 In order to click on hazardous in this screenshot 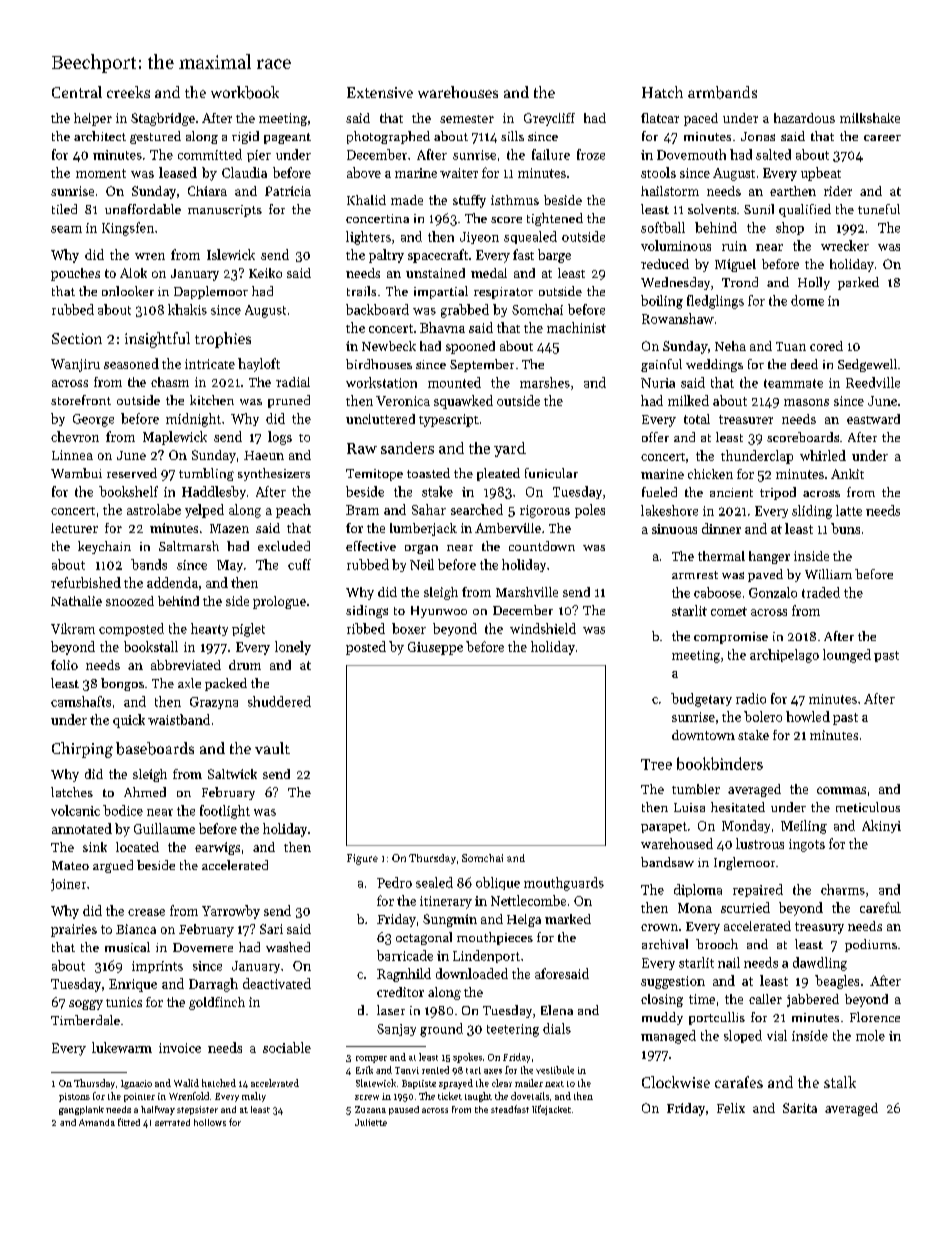, I will do `click(804, 118)`.
